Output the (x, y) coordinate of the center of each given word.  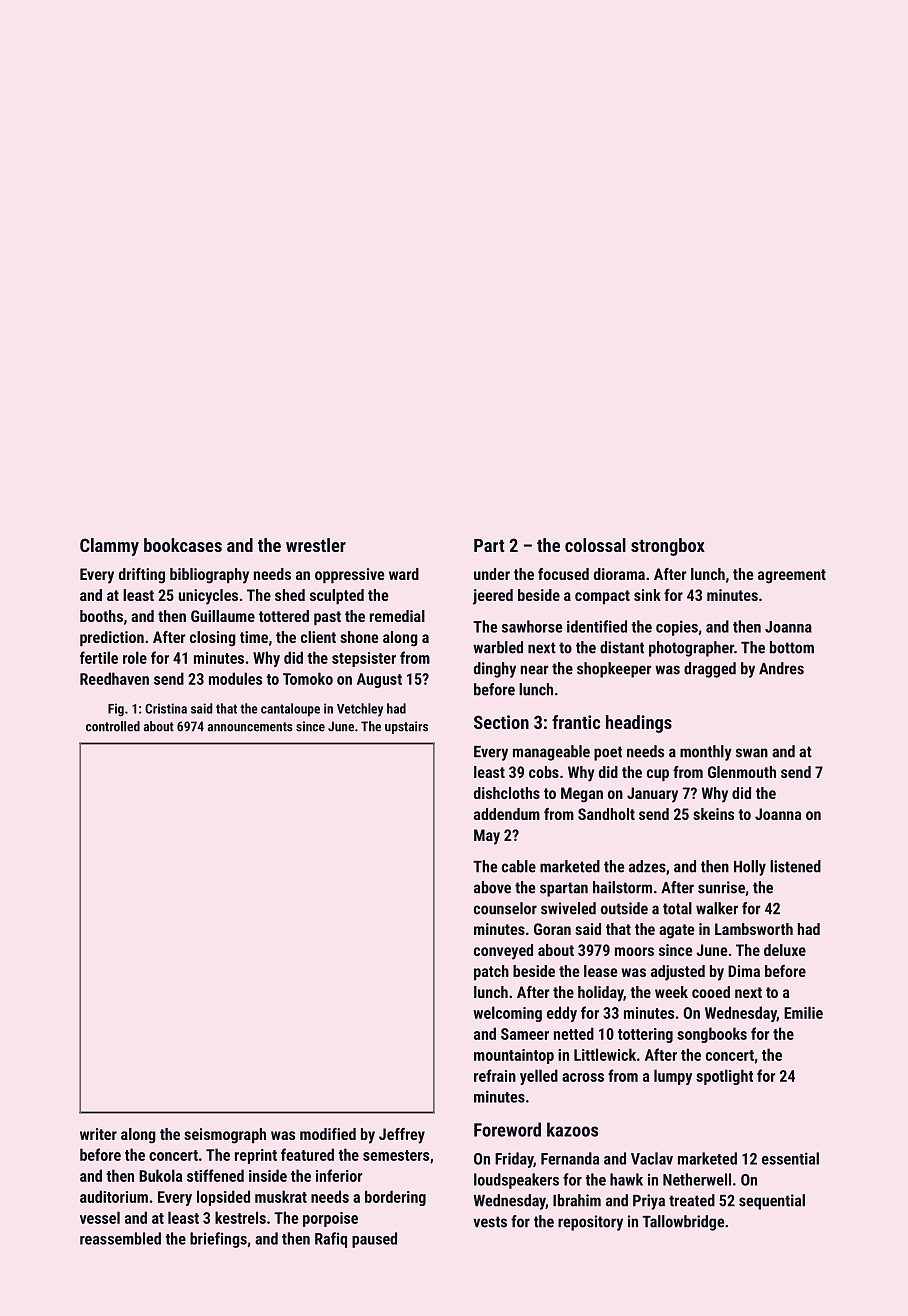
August (379, 680)
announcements (250, 727)
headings (639, 724)
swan (752, 753)
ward (404, 574)
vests (490, 1222)
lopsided (223, 1198)
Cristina (166, 708)
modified (328, 1134)
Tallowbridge (683, 1223)
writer (98, 1134)
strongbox (668, 547)
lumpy (673, 1077)
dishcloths (507, 793)
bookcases (183, 545)
